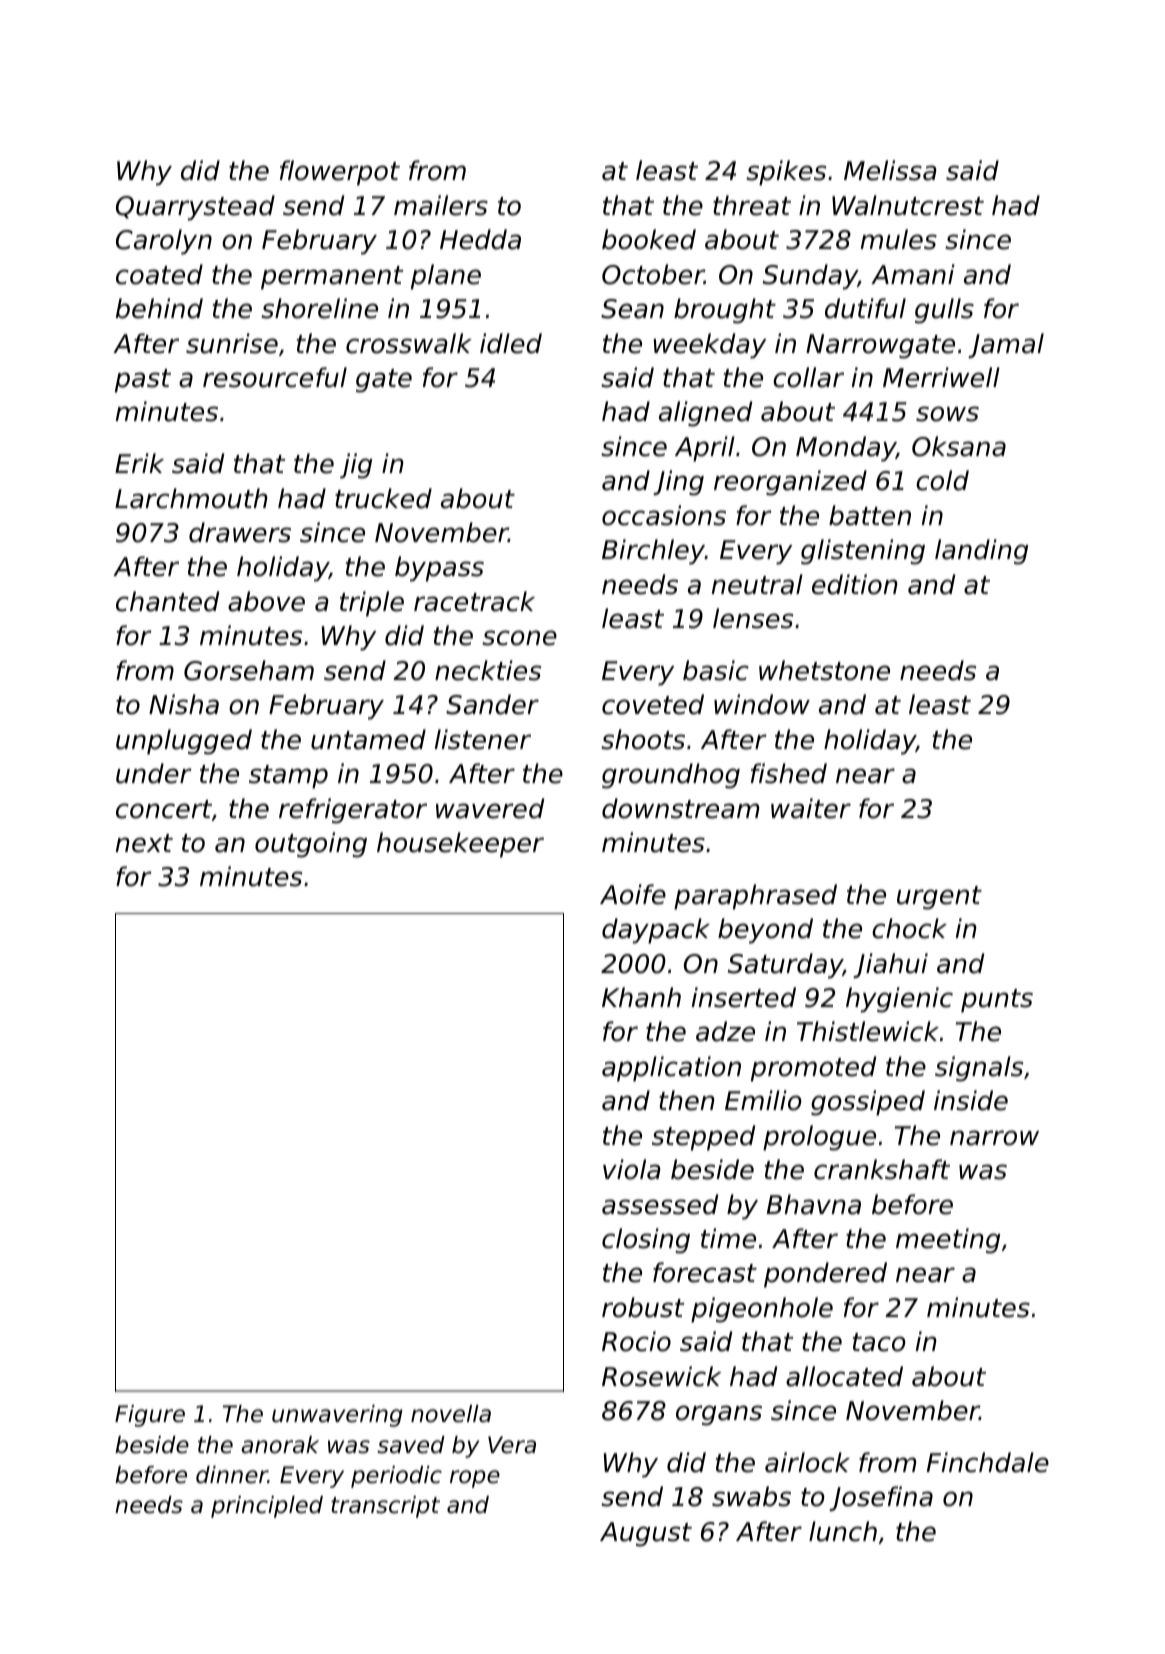 The width and height of the document is (1165, 1654). Describe the element at coordinates (753, 618) in the document. I see `lenses` at that location.
